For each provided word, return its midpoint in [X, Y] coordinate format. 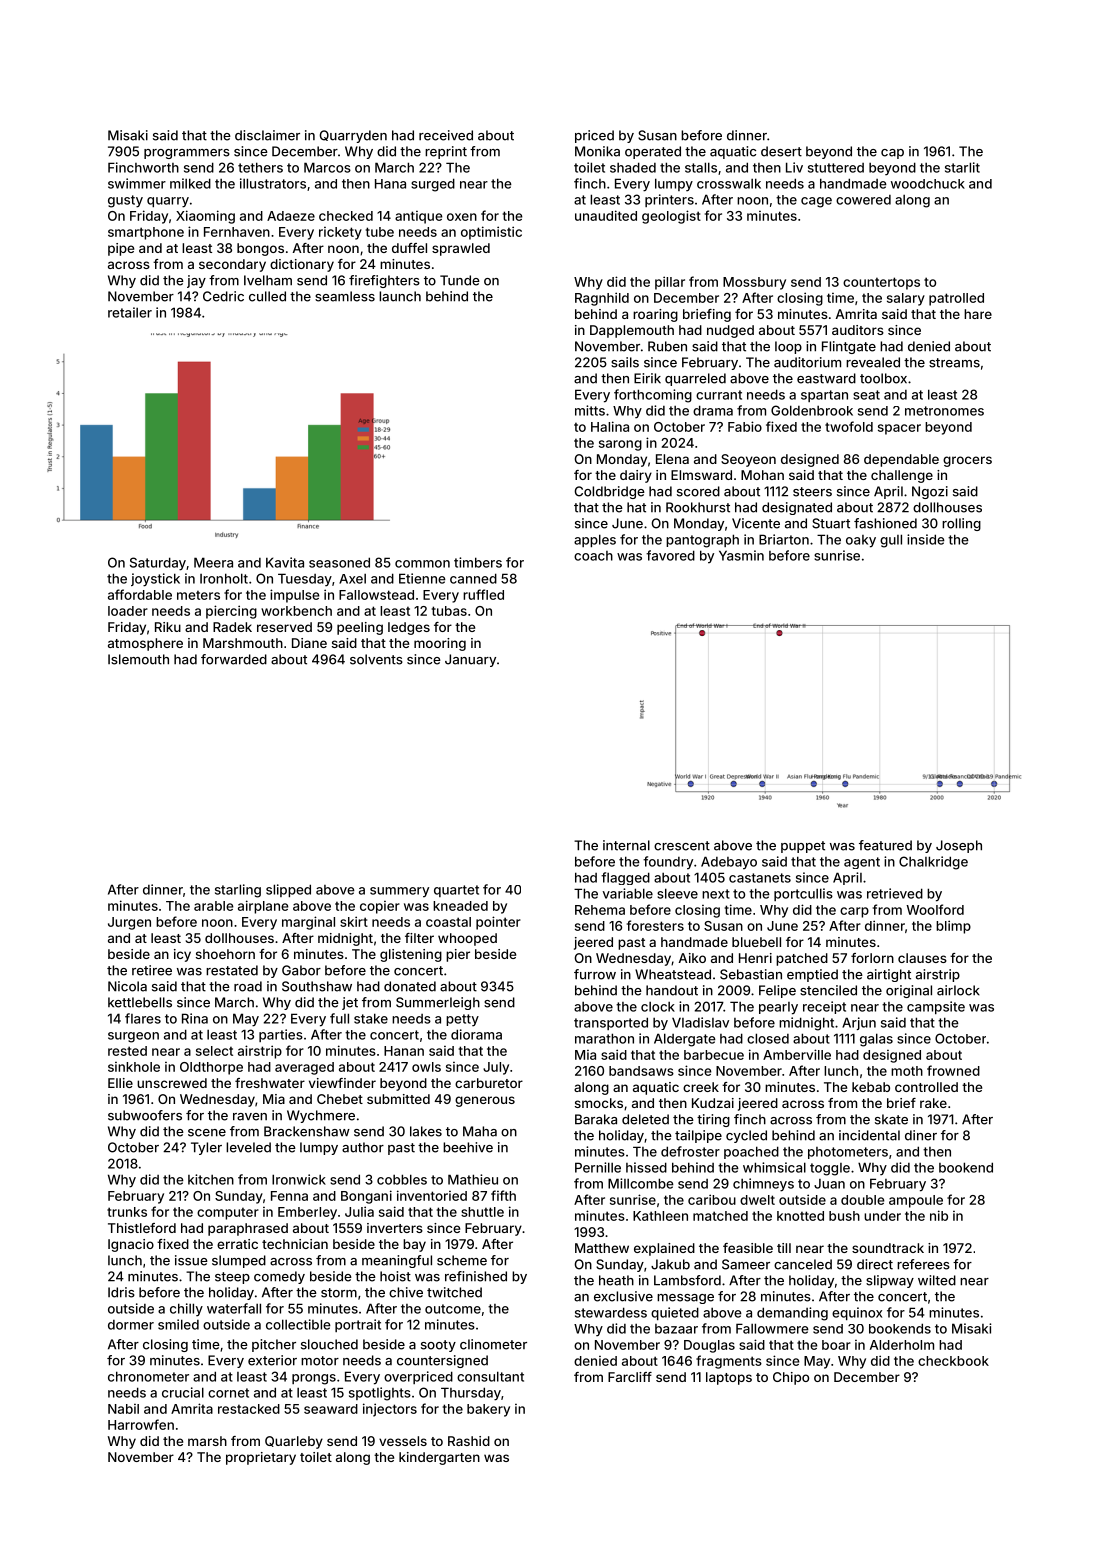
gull [891, 541]
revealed [873, 362]
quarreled [695, 379]
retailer [130, 312]
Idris [121, 1292]
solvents [376, 659]
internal [626, 845]
